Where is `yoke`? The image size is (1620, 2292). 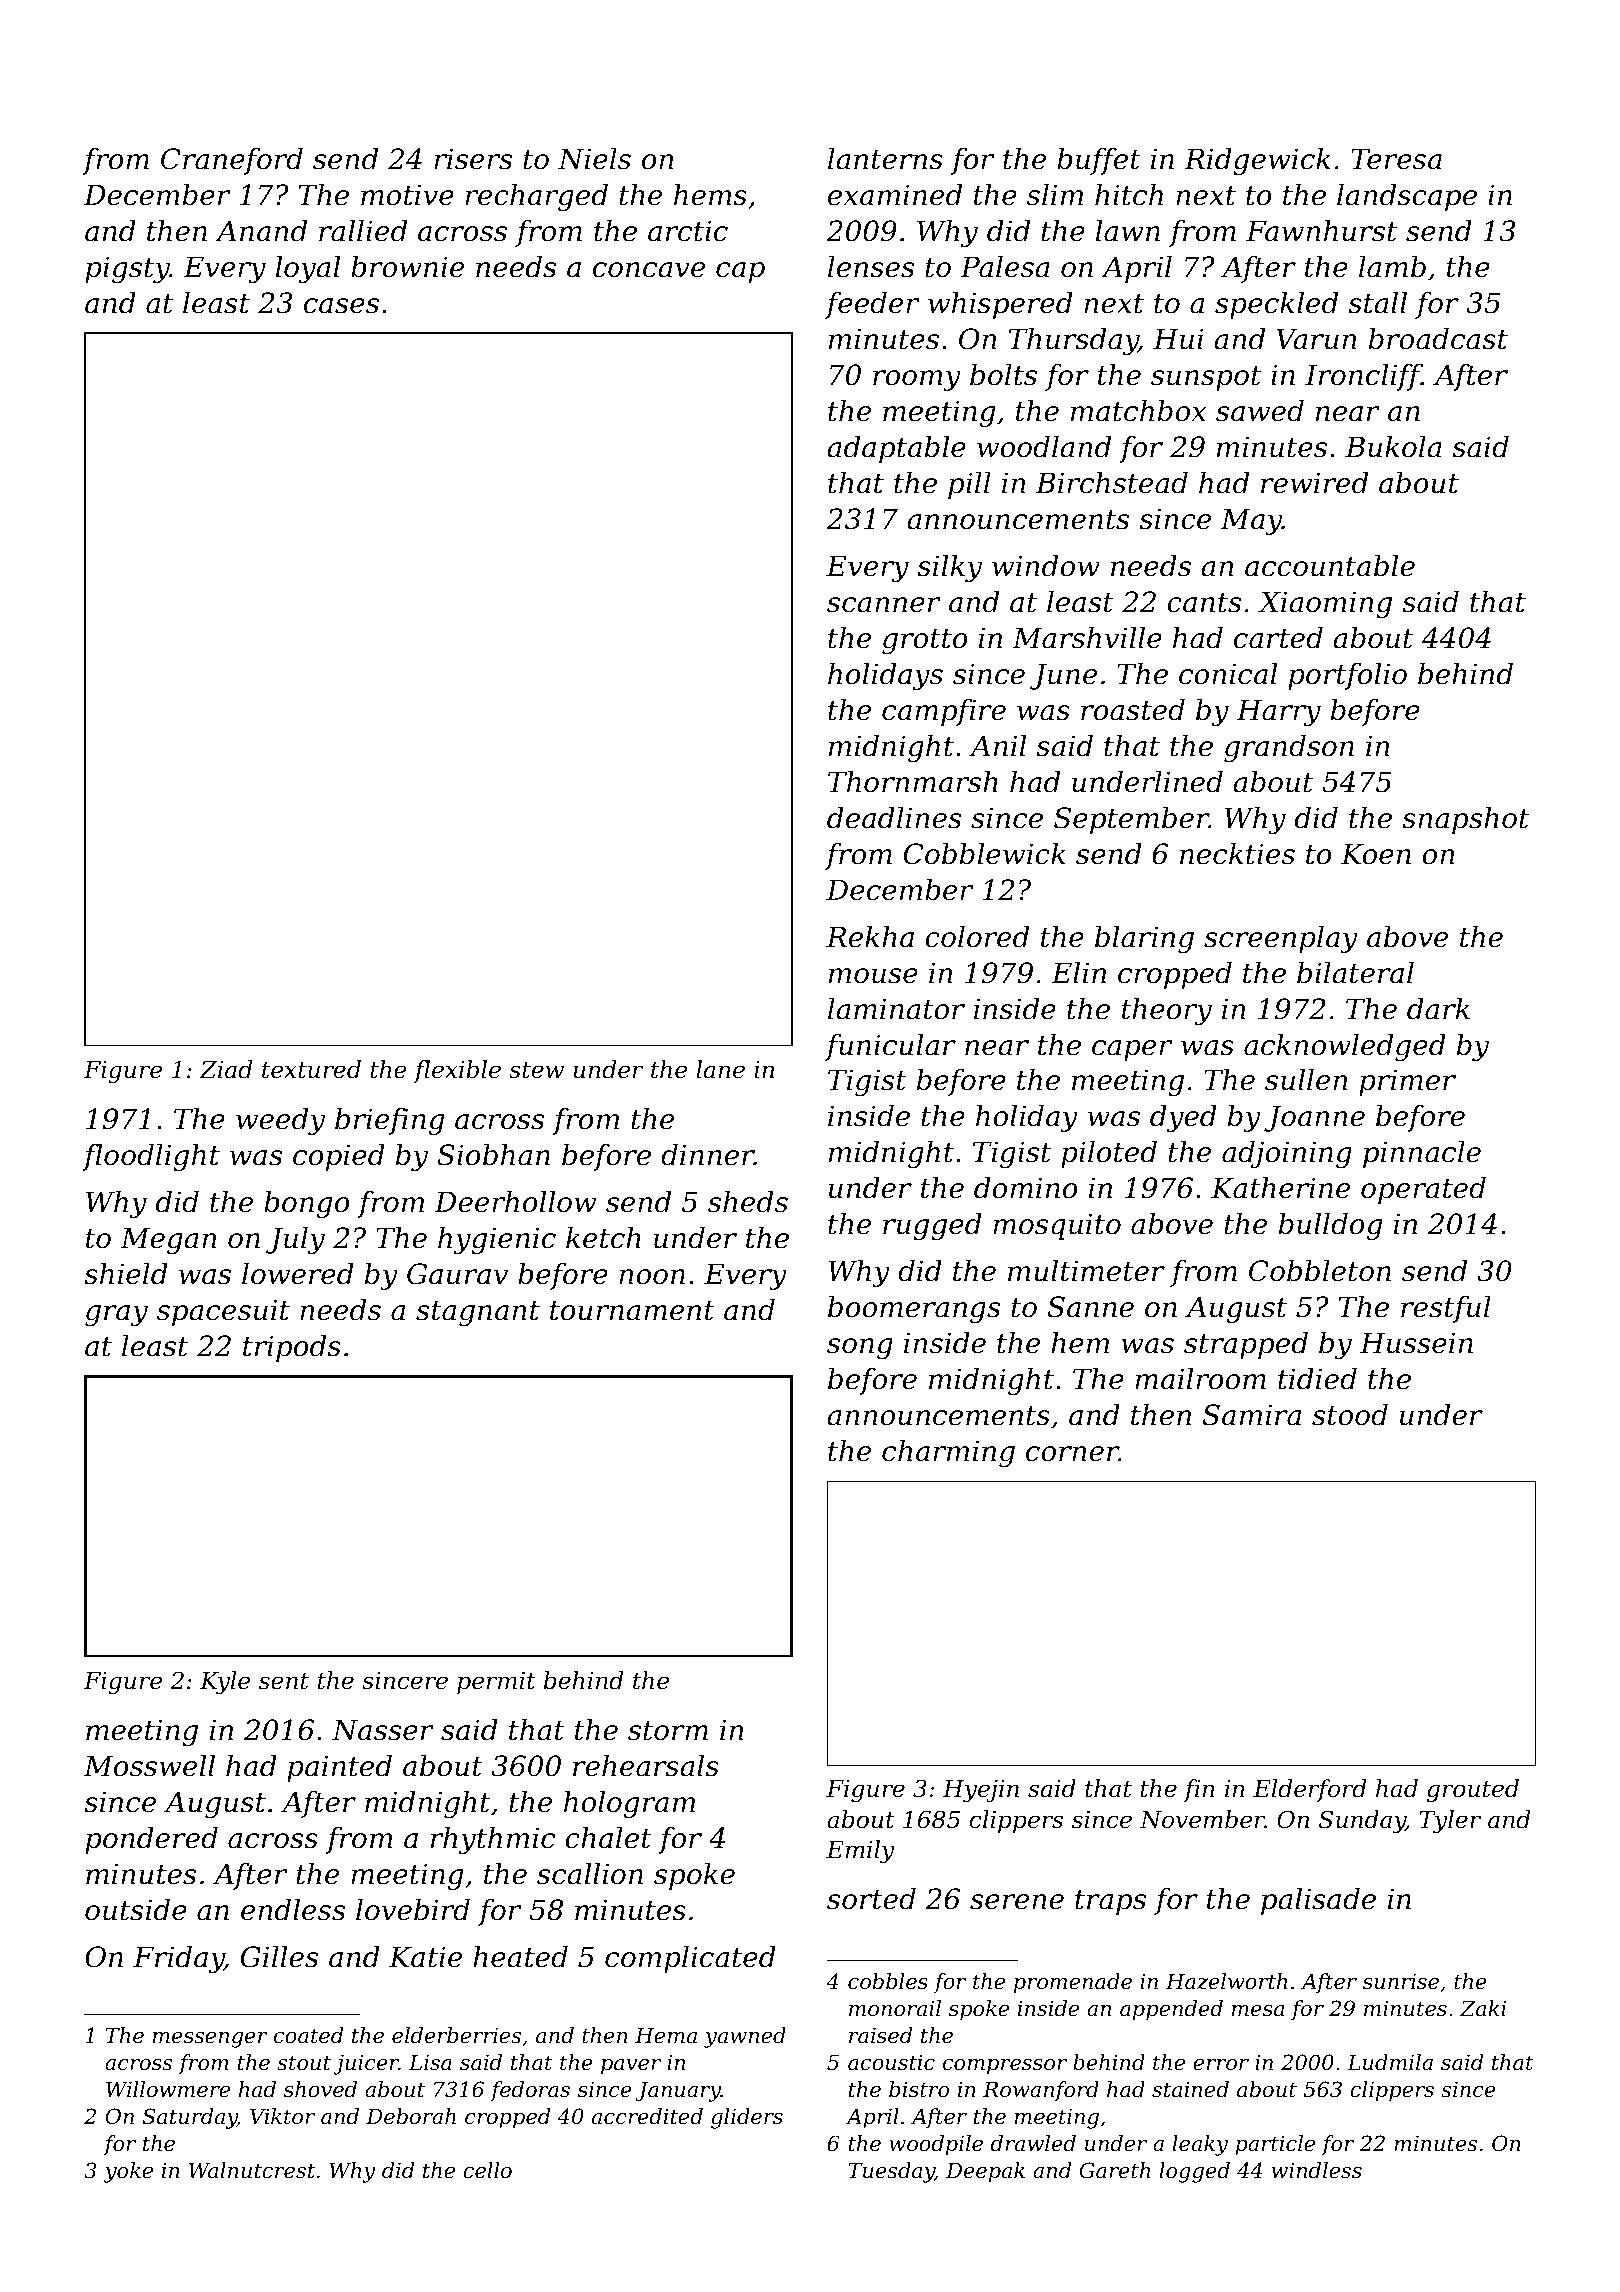 yoke is located at coordinates (128, 2172).
